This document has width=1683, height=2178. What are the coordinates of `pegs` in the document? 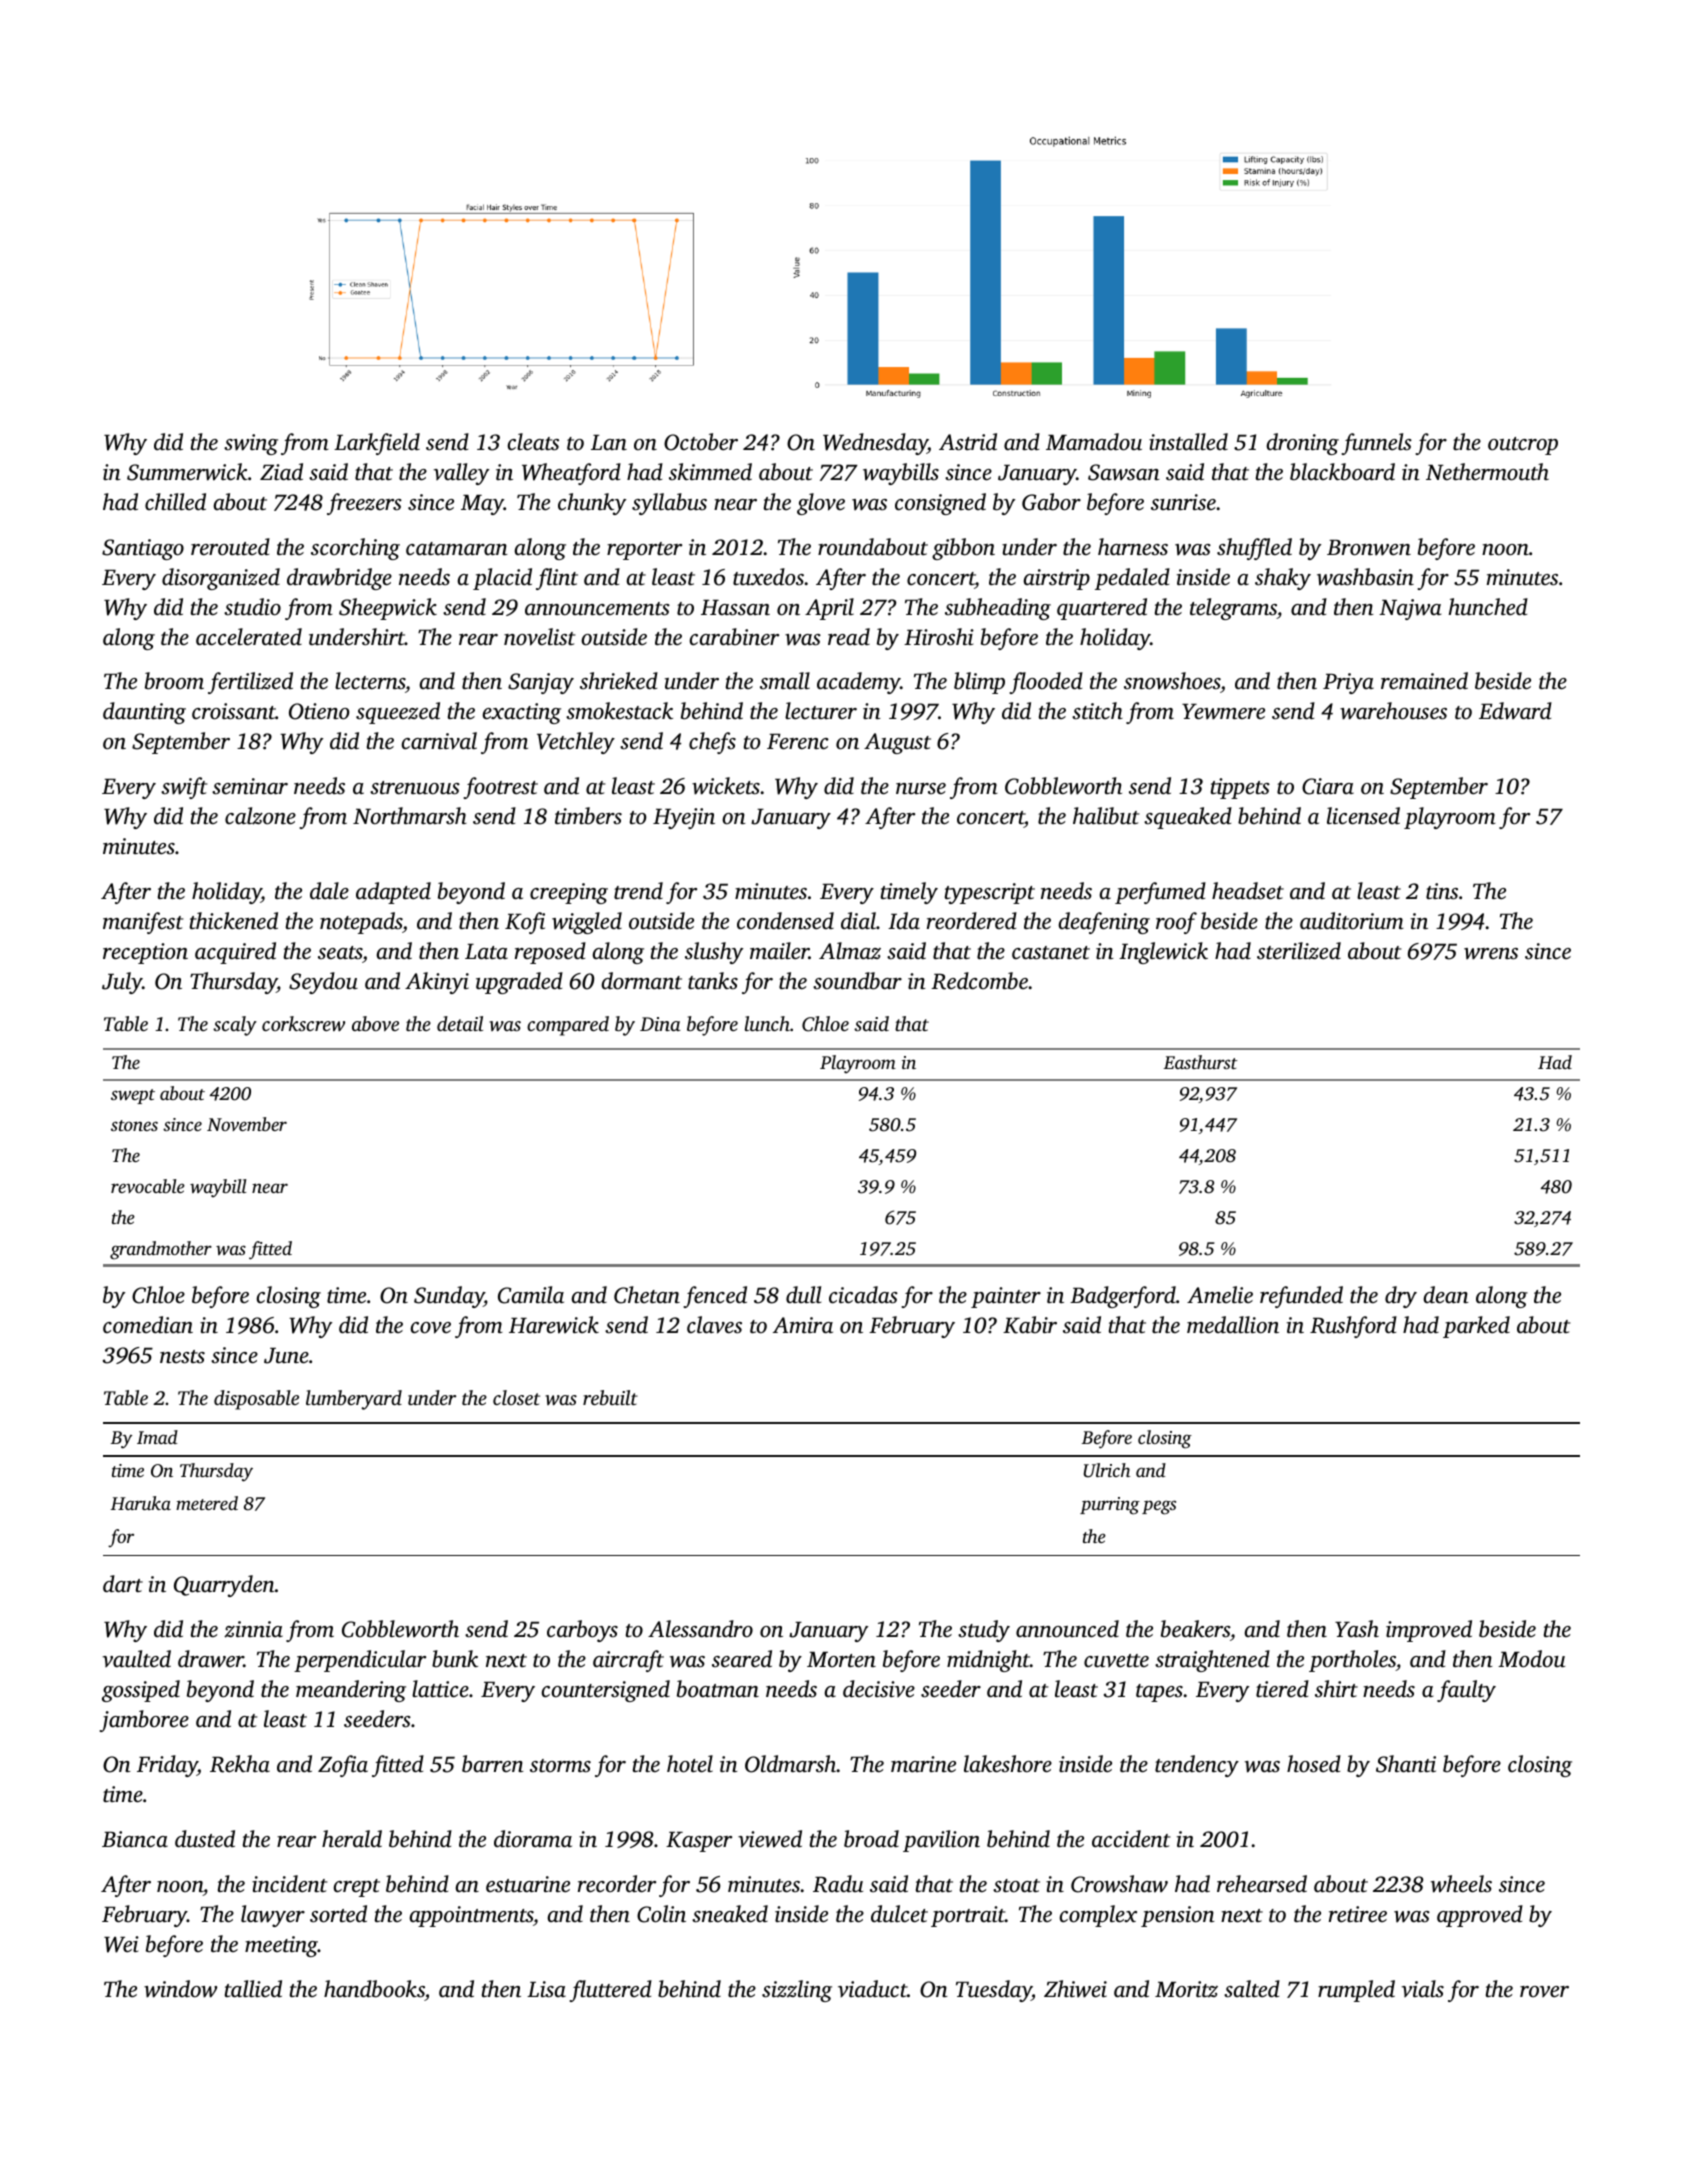 It's located at (1159, 1507).
